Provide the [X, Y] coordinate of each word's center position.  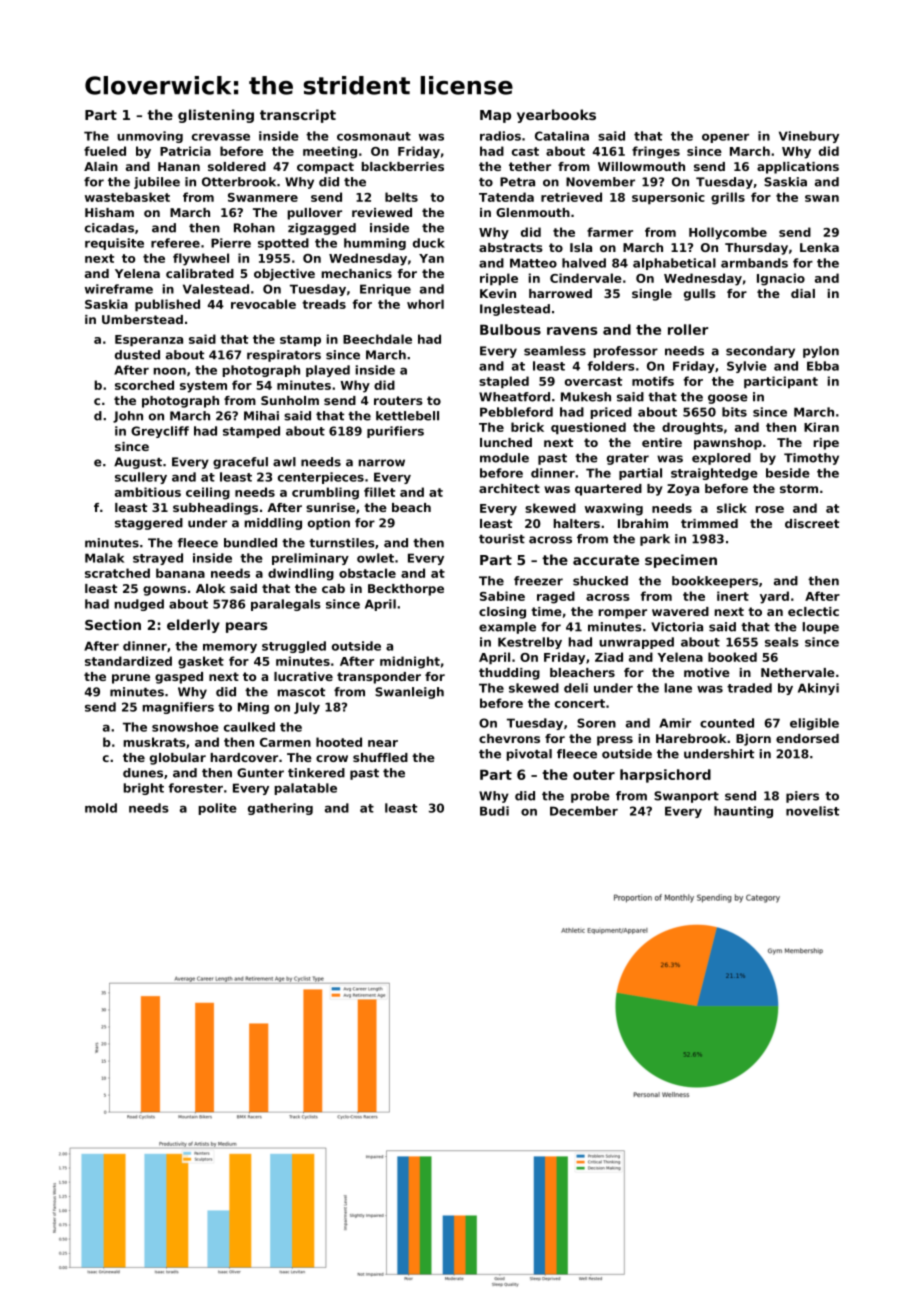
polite [218, 809]
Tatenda [506, 197]
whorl [425, 304]
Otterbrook [239, 182]
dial [803, 293]
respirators [284, 356]
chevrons [509, 738]
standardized [128, 661]
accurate [606, 560]
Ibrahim [643, 523]
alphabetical [674, 264]
